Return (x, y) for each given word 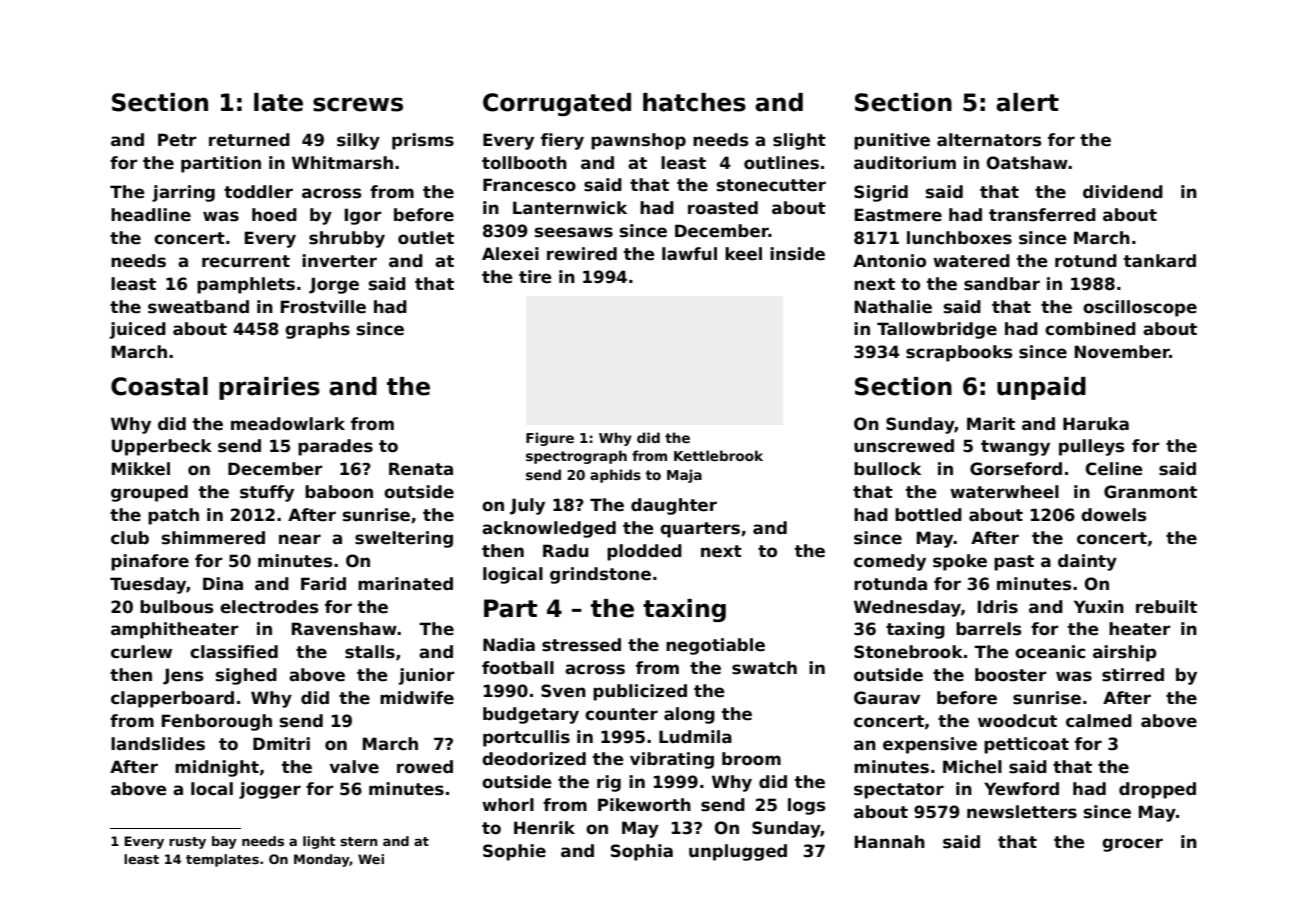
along (689, 715)
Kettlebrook (718, 455)
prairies (269, 388)
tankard (1160, 261)
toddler (258, 192)
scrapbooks (959, 353)
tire (535, 277)
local (212, 789)
